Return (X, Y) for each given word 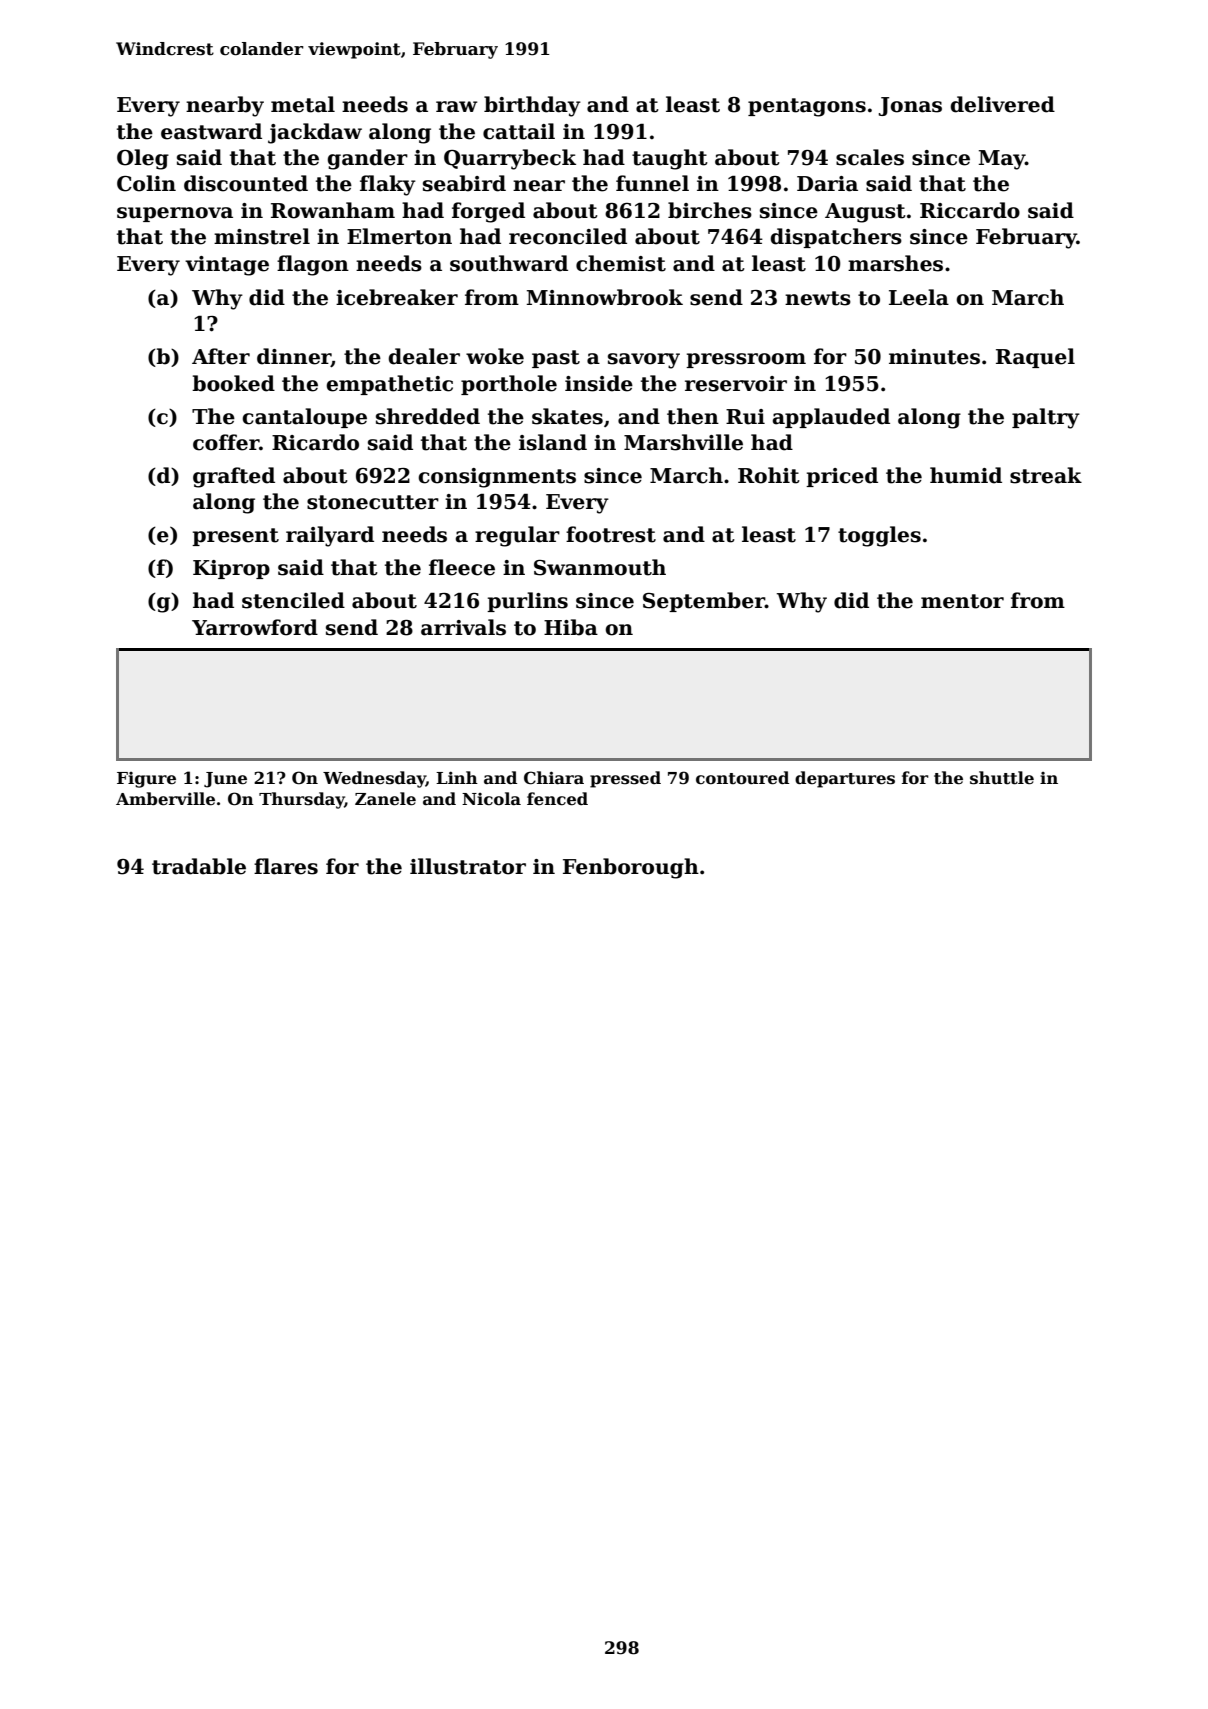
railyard (330, 536)
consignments (497, 478)
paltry (1046, 418)
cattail (519, 131)
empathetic (389, 385)
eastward (211, 131)
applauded (831, 418)
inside (599, 383)
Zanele (385, 799)
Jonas (910, 106)
